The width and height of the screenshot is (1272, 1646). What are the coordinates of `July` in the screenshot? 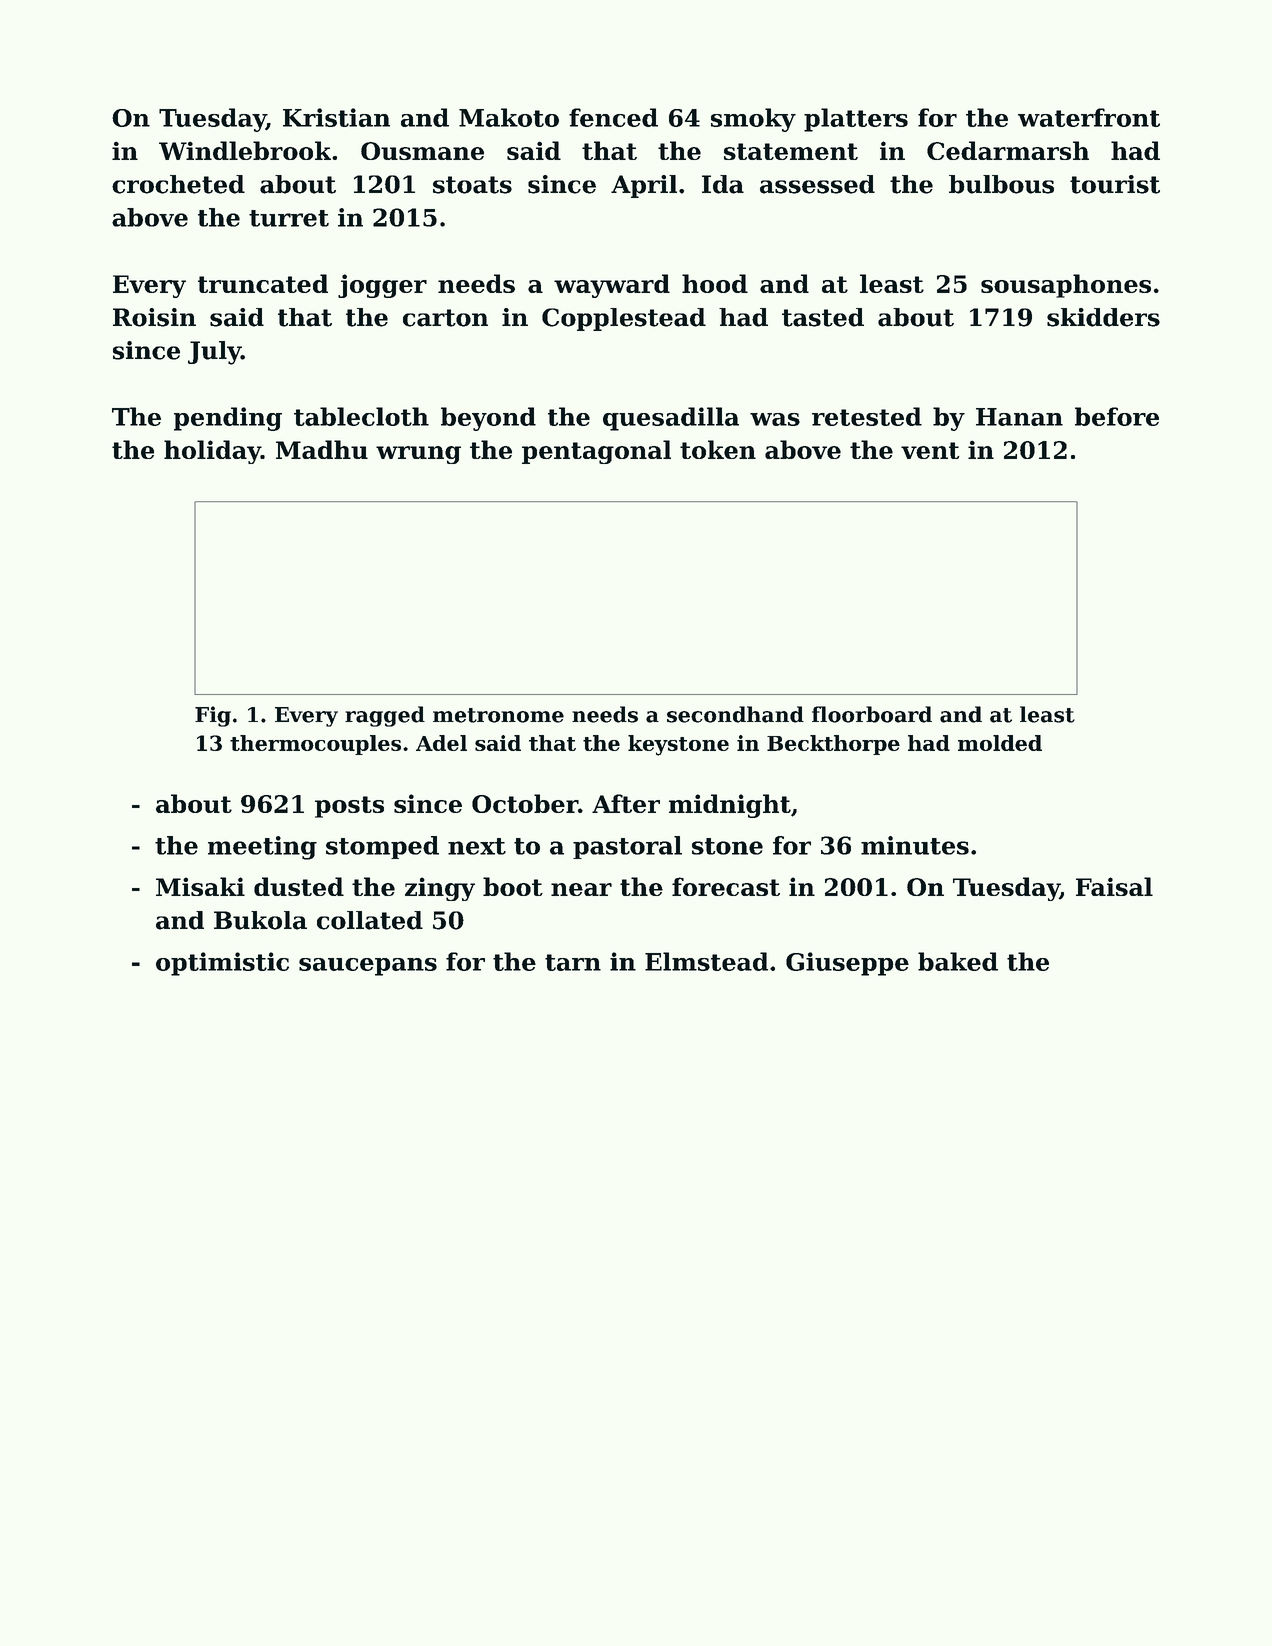 It's located at (214, 353).
